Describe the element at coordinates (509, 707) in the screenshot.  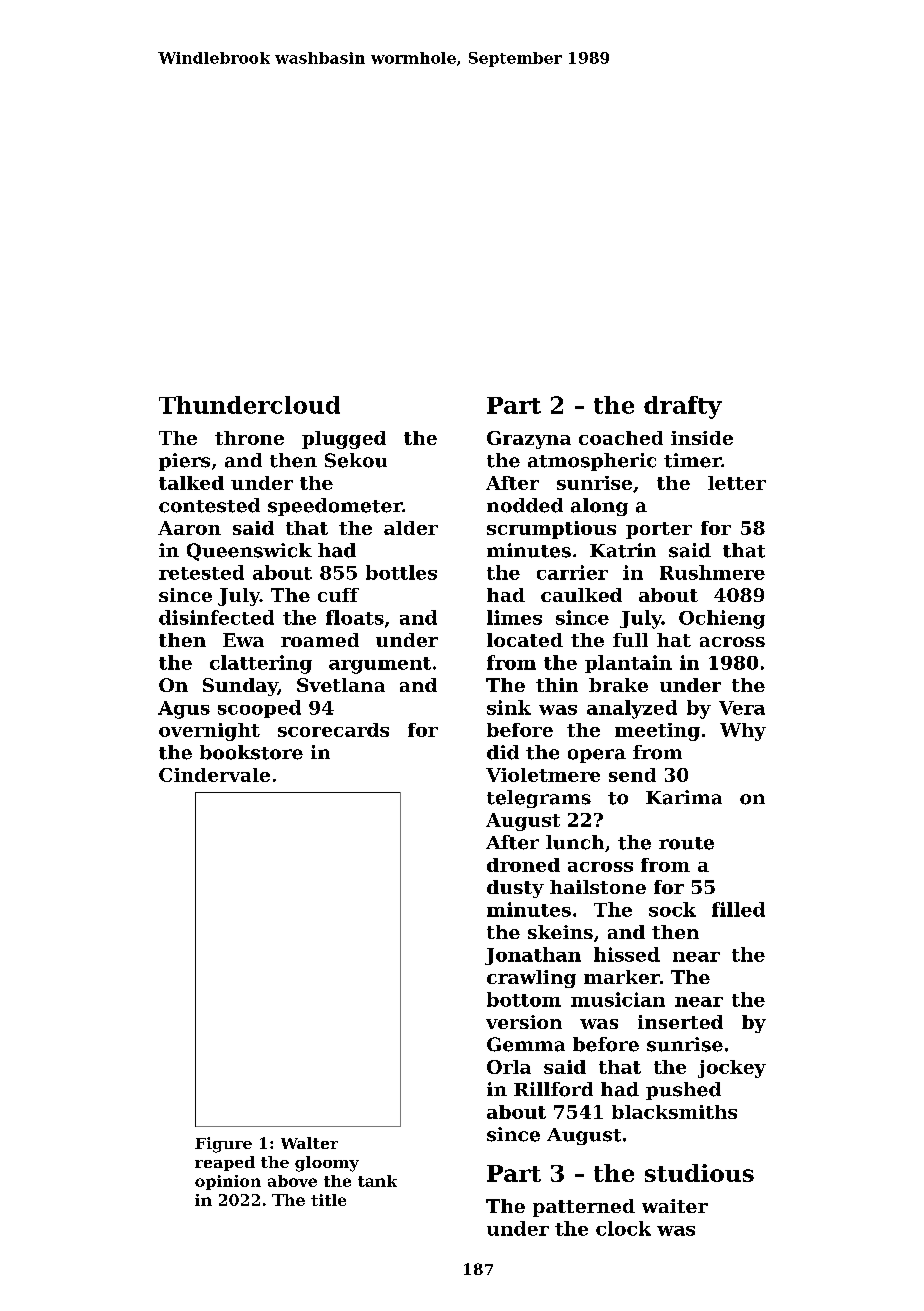
I see `sink` at that location.
